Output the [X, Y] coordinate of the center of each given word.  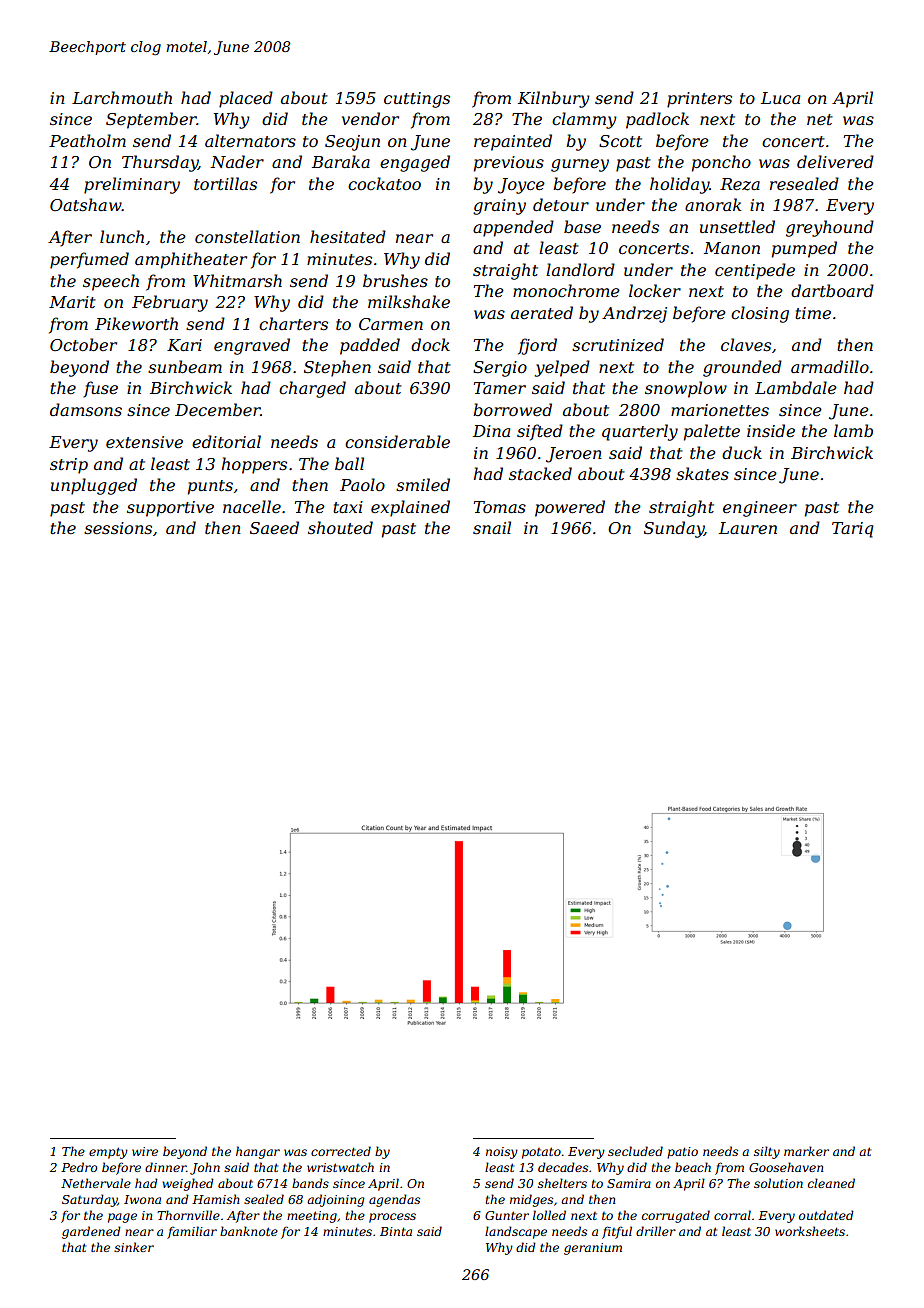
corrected [341, 1151]
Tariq [853, 530]
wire [145, 1151]
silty [767, 1152]
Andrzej [634, 314]
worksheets [810, 1231]
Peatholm [87, 140]
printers [699, 100]
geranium [593, 1249]
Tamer [500, 388]
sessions [118, 528]
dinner [165, 1167]
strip [69, 466]
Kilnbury [554, 99]
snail [492, 527]
